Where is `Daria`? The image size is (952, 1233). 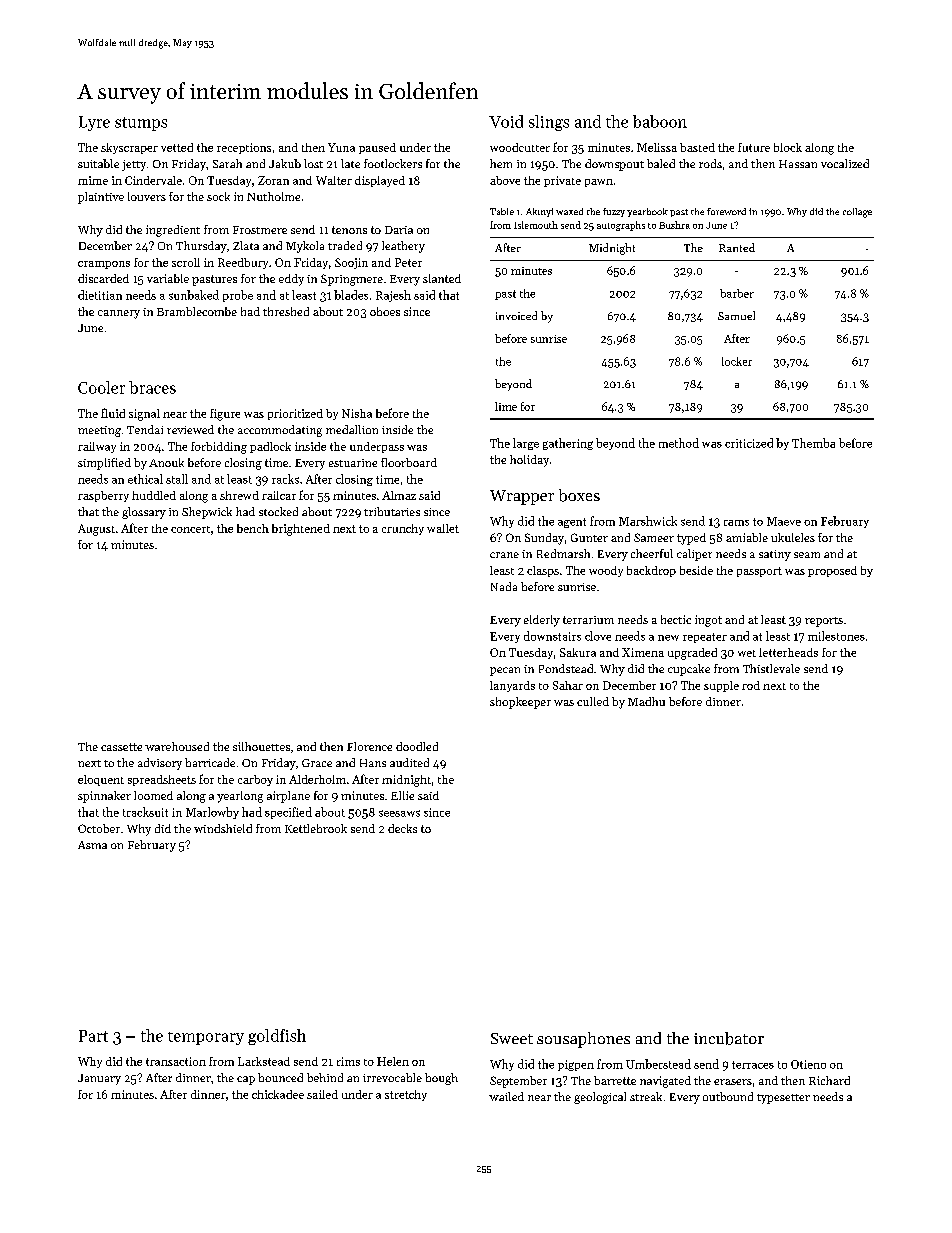
Daria is located at coordinates (399, 230).
